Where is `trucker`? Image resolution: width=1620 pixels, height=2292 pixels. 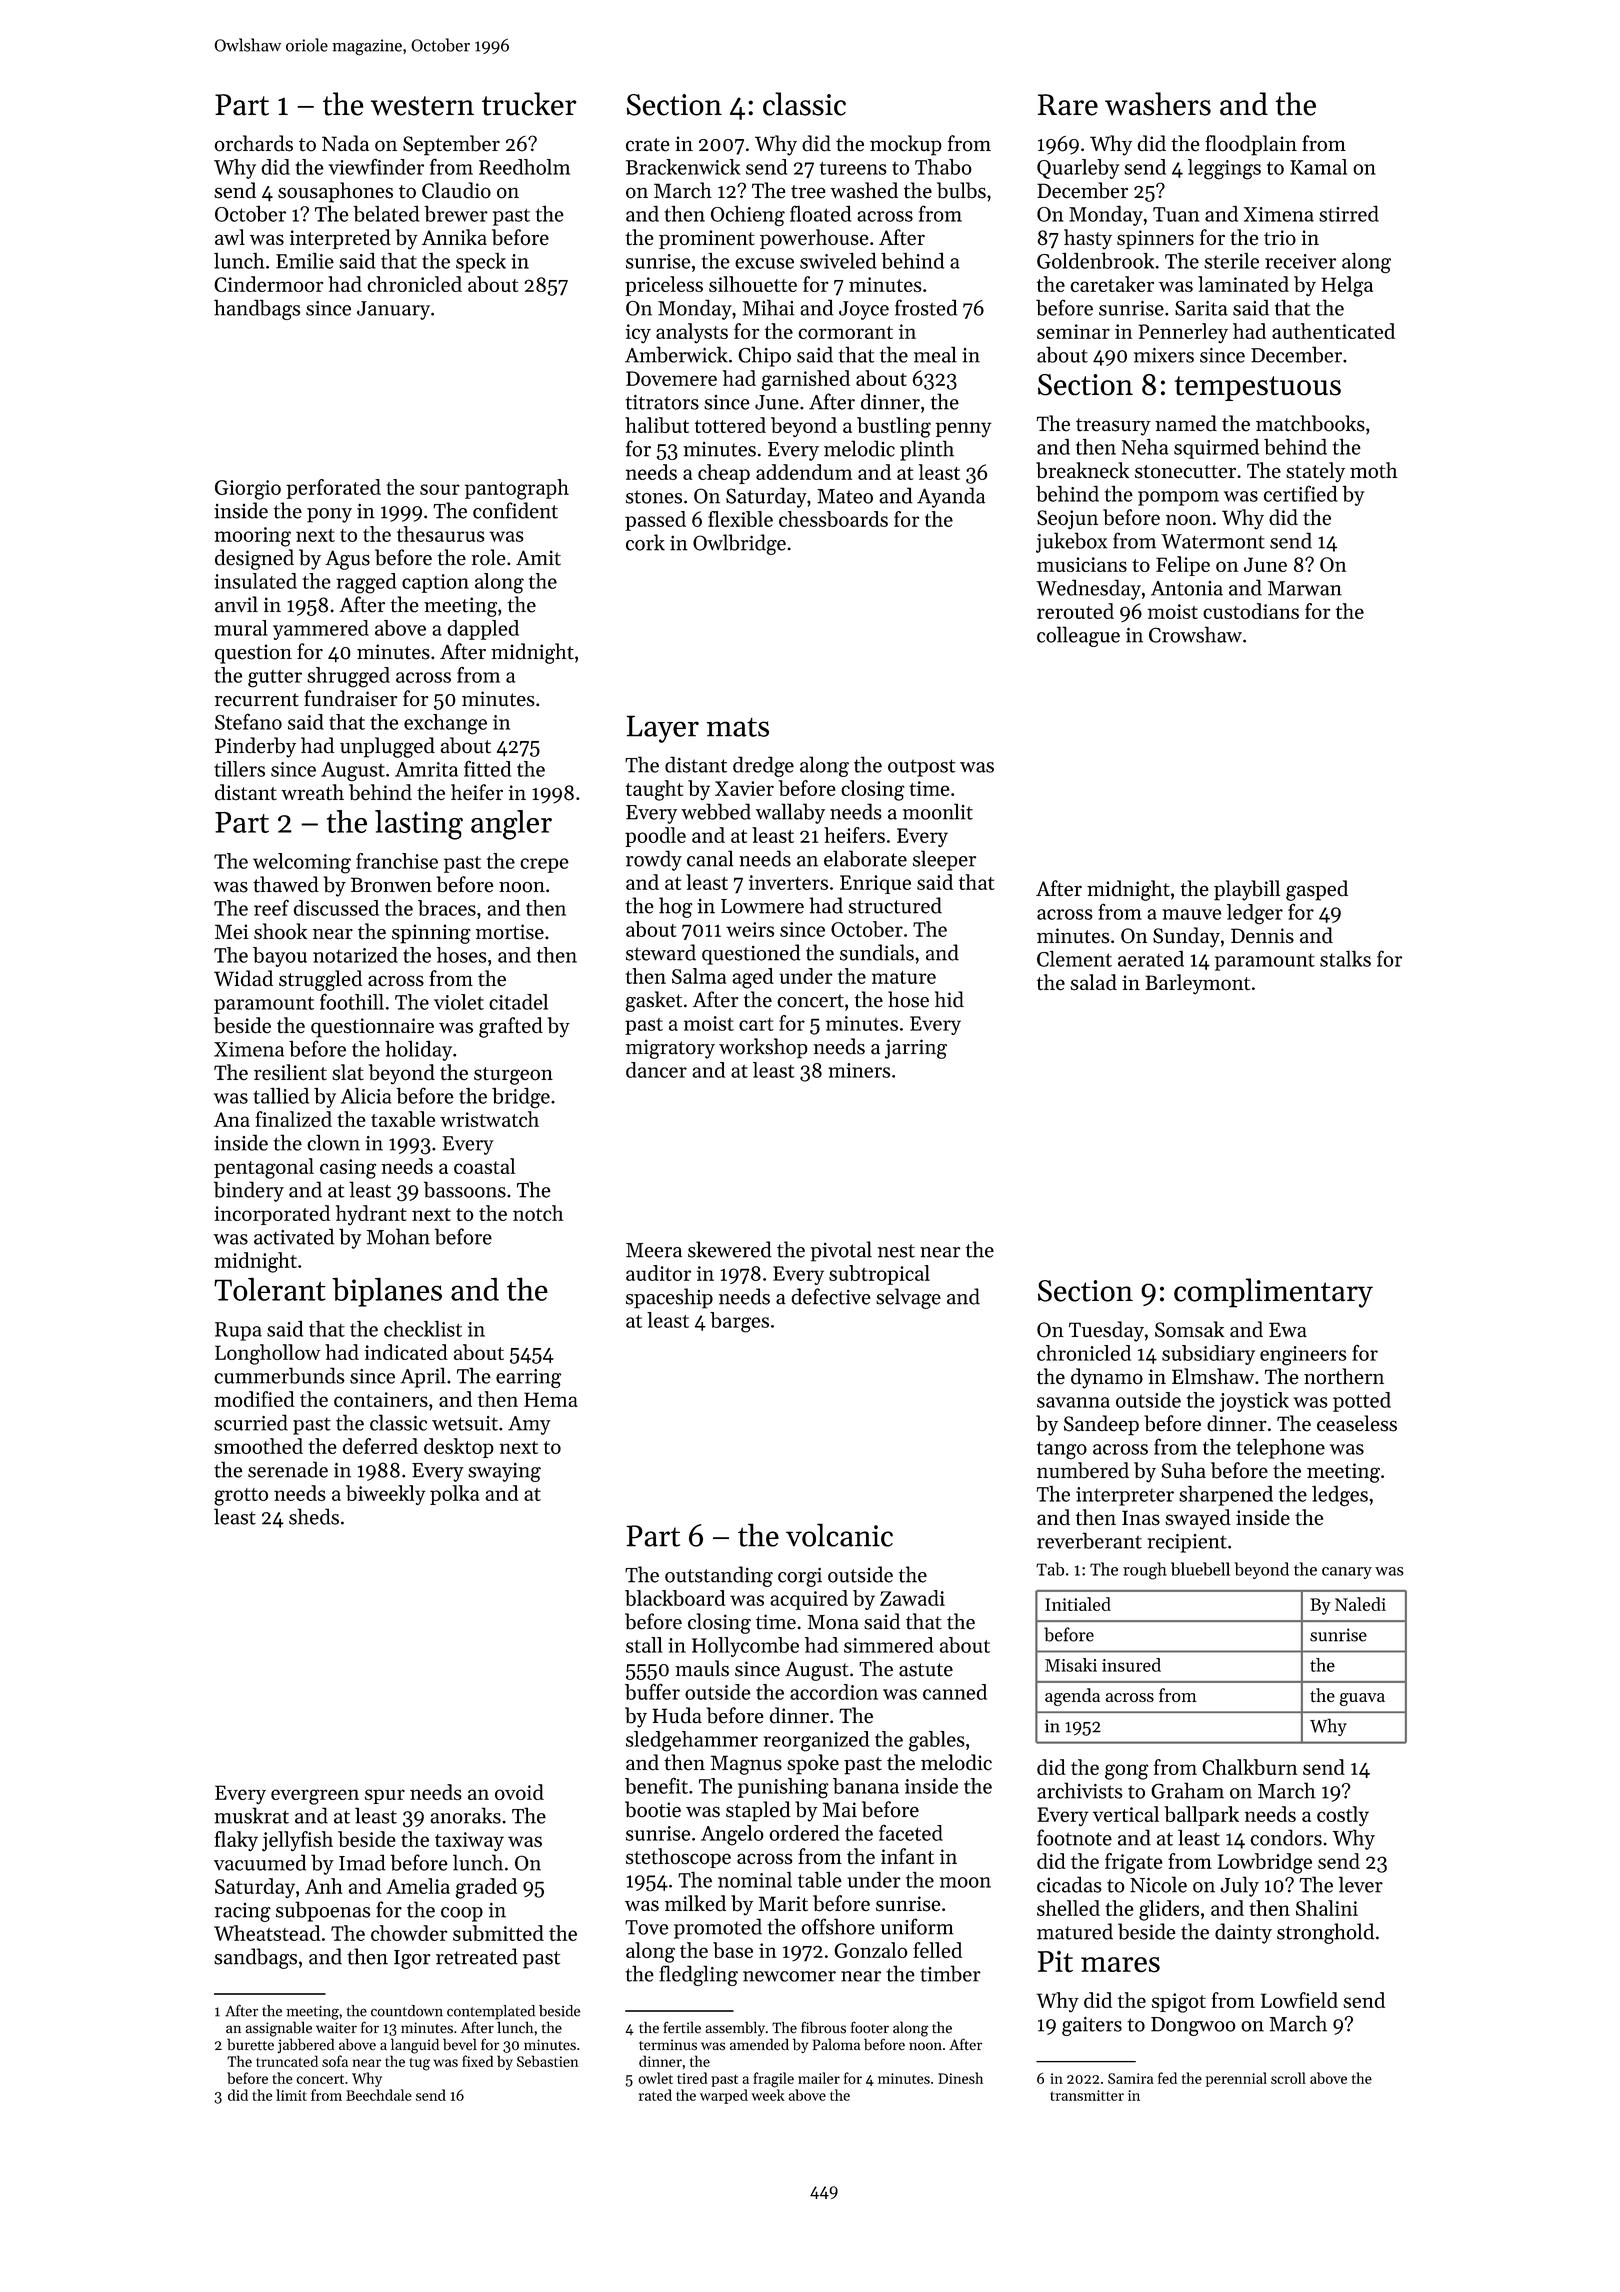 trucker is located at coordinates (529, 104).
